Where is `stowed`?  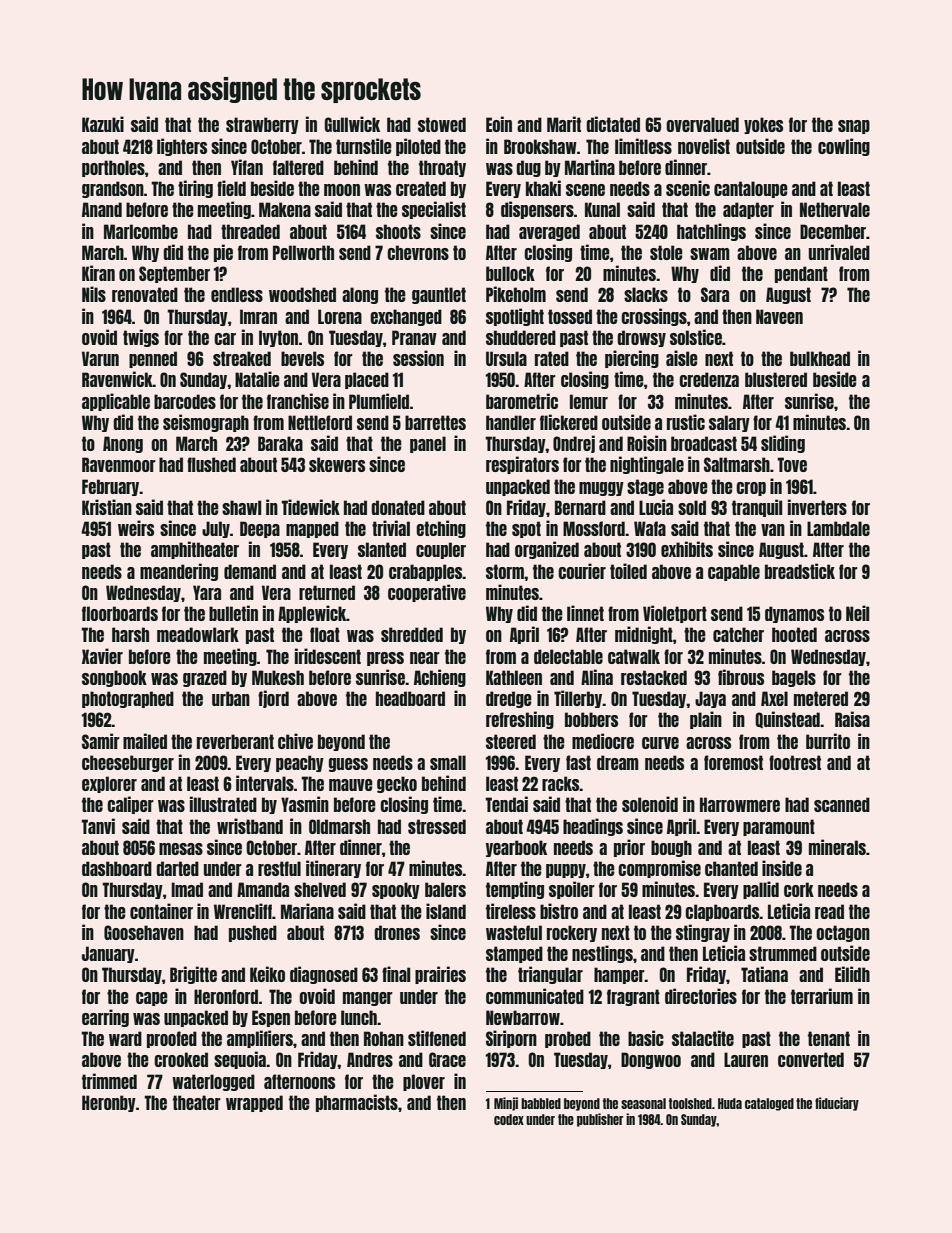 stowed is located at coordinates (442, 124).
